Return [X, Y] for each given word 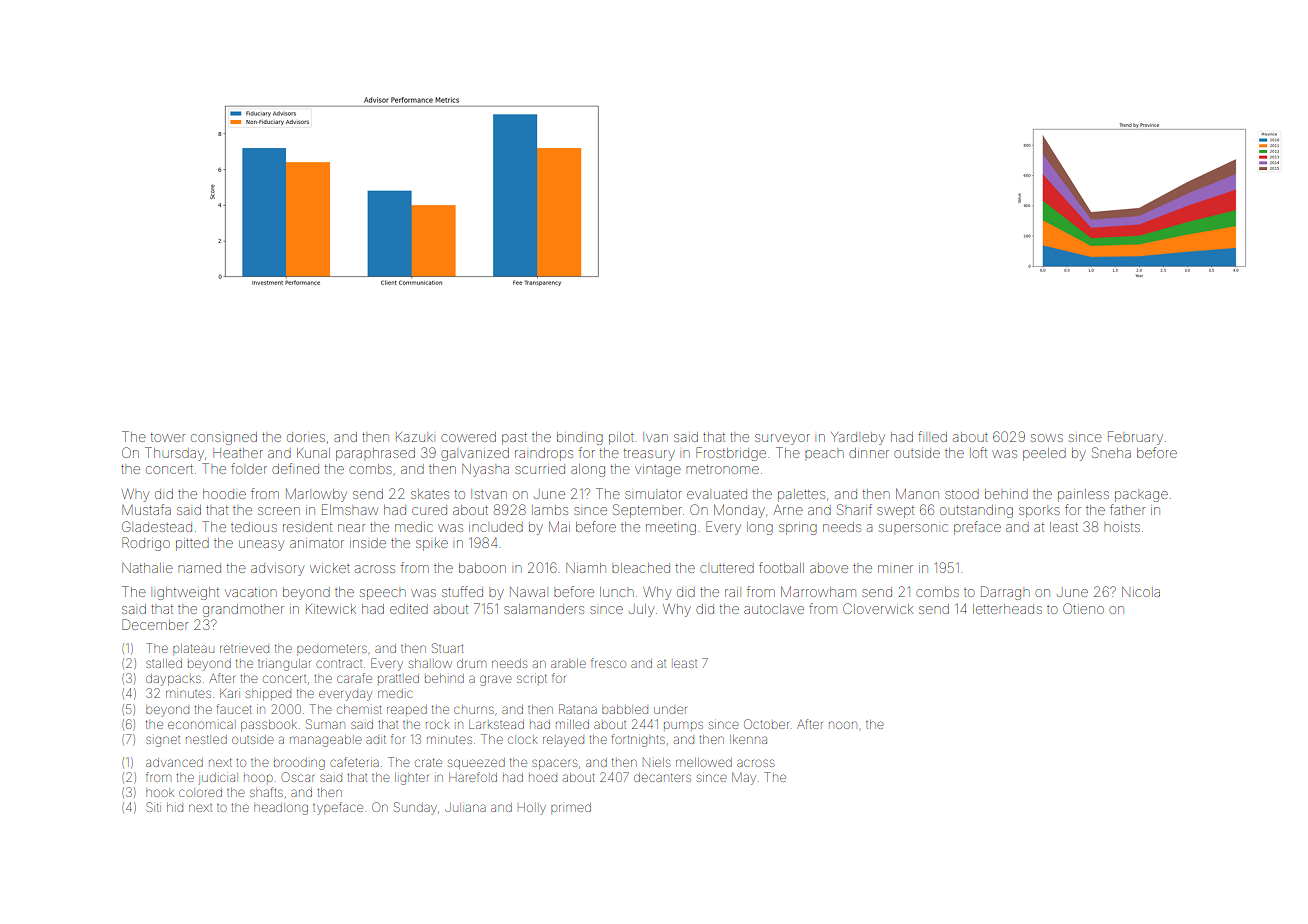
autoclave [774, 609]
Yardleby [858, 438]
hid [175, 807]
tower [168, 437]
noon [843, 725]
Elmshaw [350, 509]
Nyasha [485, 470]
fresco [608, 663]
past [514, 439]
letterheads [1007, 609]
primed [571, 807]
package [1141, 496]
